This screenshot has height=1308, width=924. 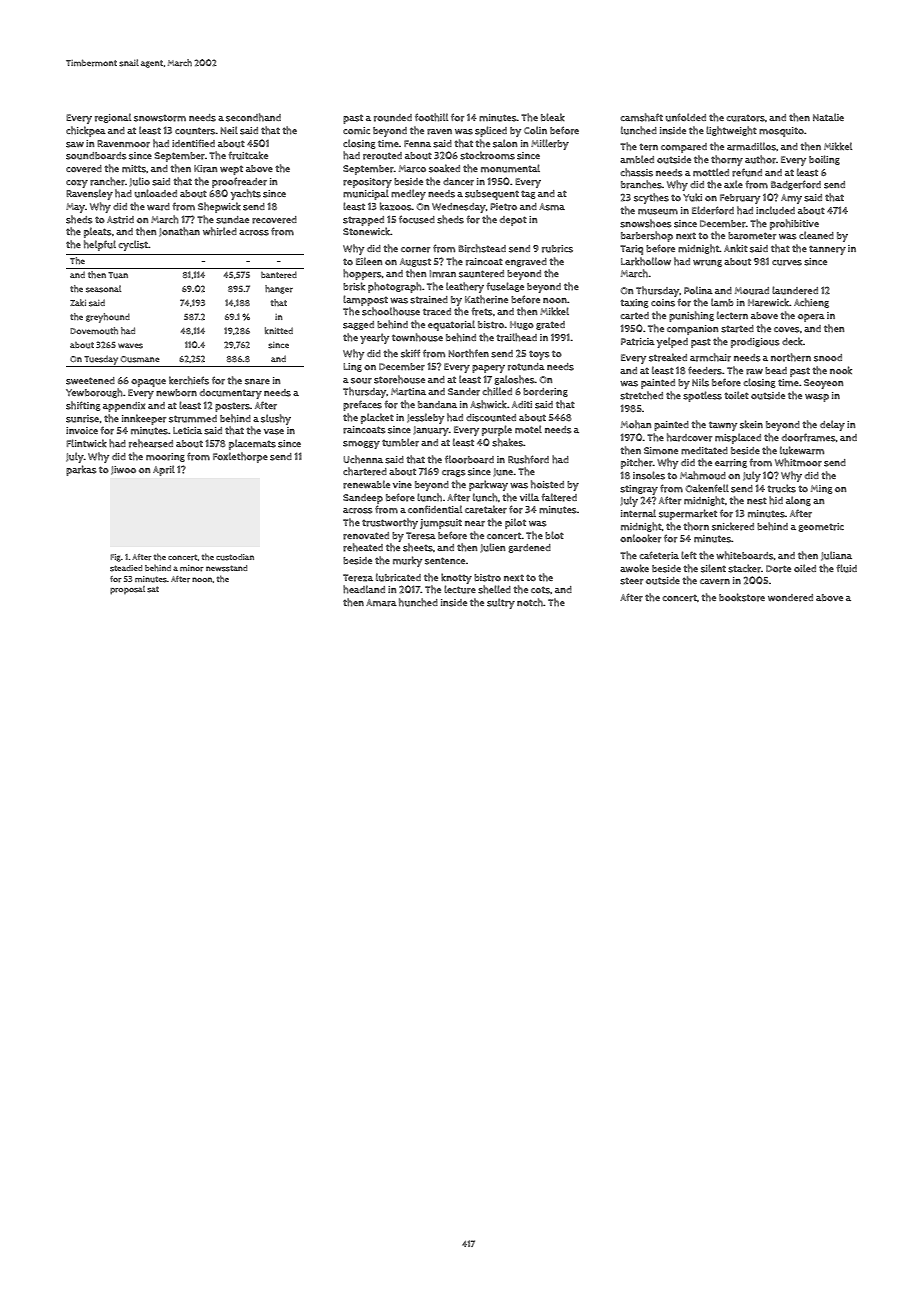 I want to click on Astrid, so click(x=120, y=220).
